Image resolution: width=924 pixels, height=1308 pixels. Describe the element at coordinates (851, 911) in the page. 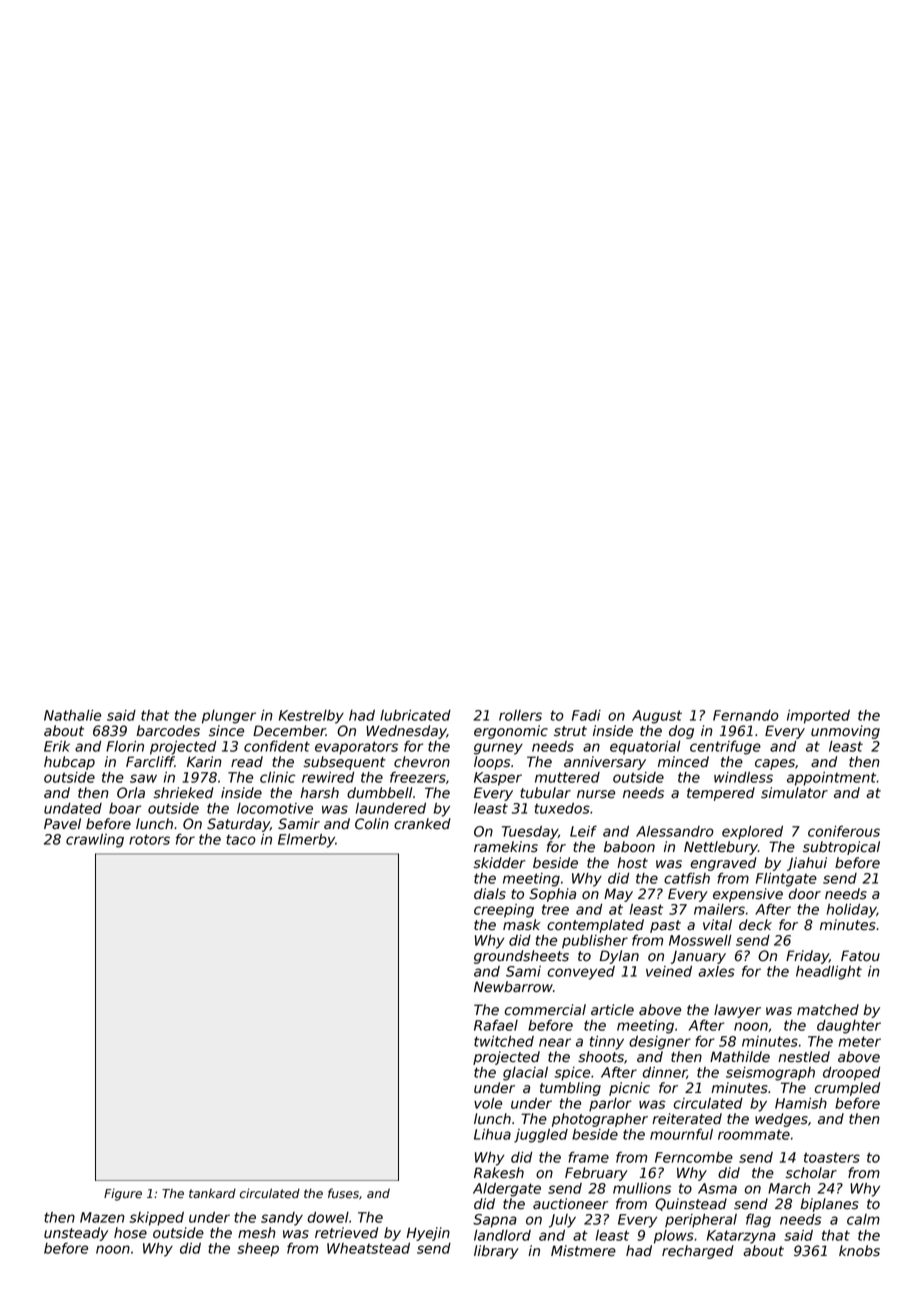

I see `holiday` at that location.
